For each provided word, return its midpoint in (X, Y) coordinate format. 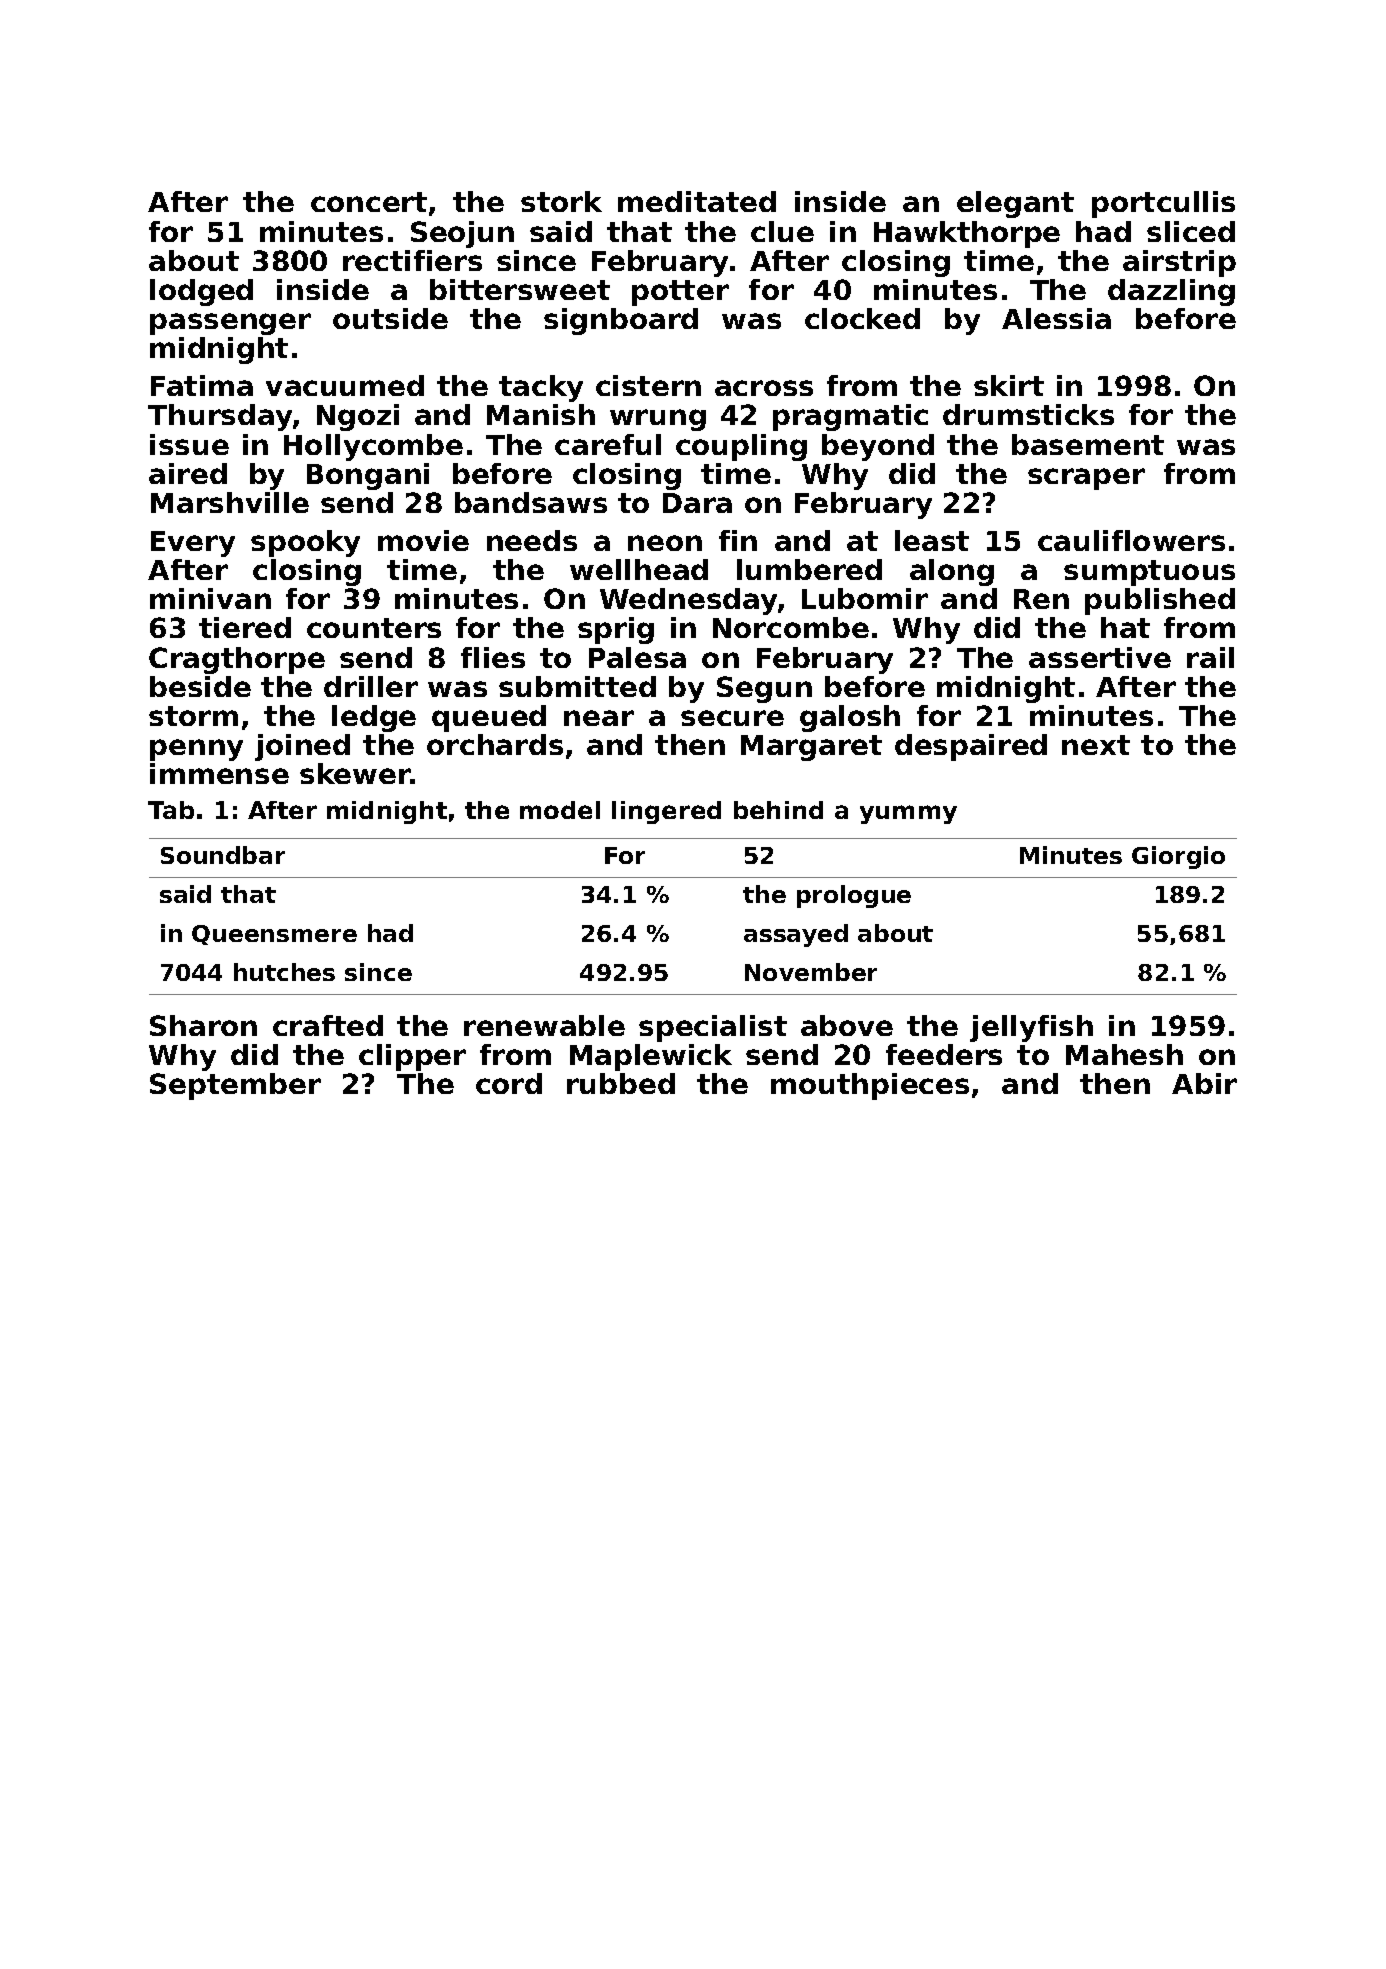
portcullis (1163, 204)
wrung (658, 420)
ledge (374, 718)
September (235, 1086)
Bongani (368, 476)
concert (369, 202)
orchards (495, 744)
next (1096, 745)
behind (778, 810)
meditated (697, 201)
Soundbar (223, 855)
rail (1210, 657)
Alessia (1056, 318)
